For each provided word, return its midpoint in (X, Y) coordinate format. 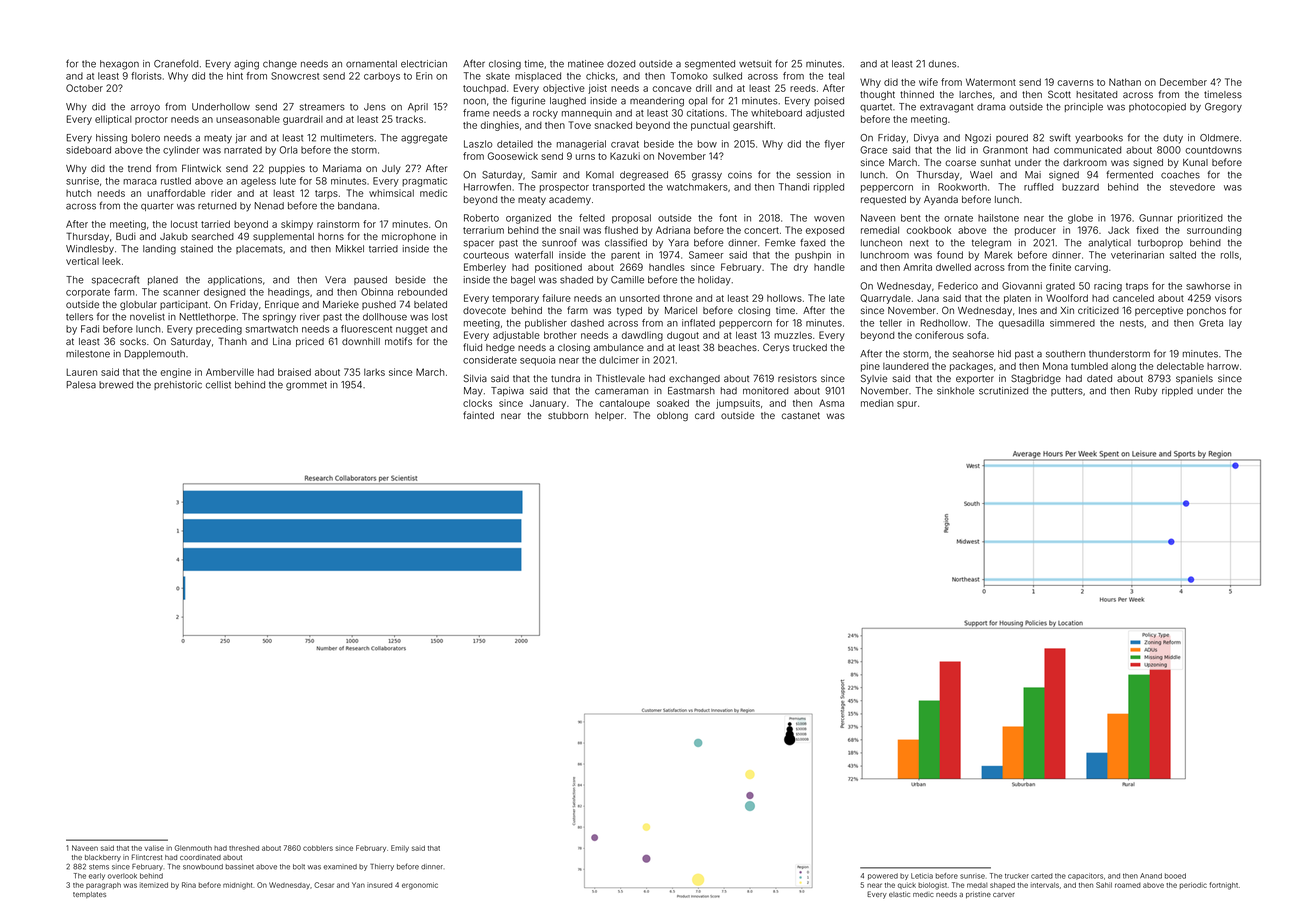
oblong (672, 416)
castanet (801, 415)
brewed (116, 385)
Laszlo (478, 144)
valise (154, 848)
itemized (154, 885)
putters (1067, 392)
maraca (140, 182)
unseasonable (248, 119)
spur (907, 405)
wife (928, 82)
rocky (545, 114)
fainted (478, 415)
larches (975, 94)
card (704, 415)
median (877, 403)
